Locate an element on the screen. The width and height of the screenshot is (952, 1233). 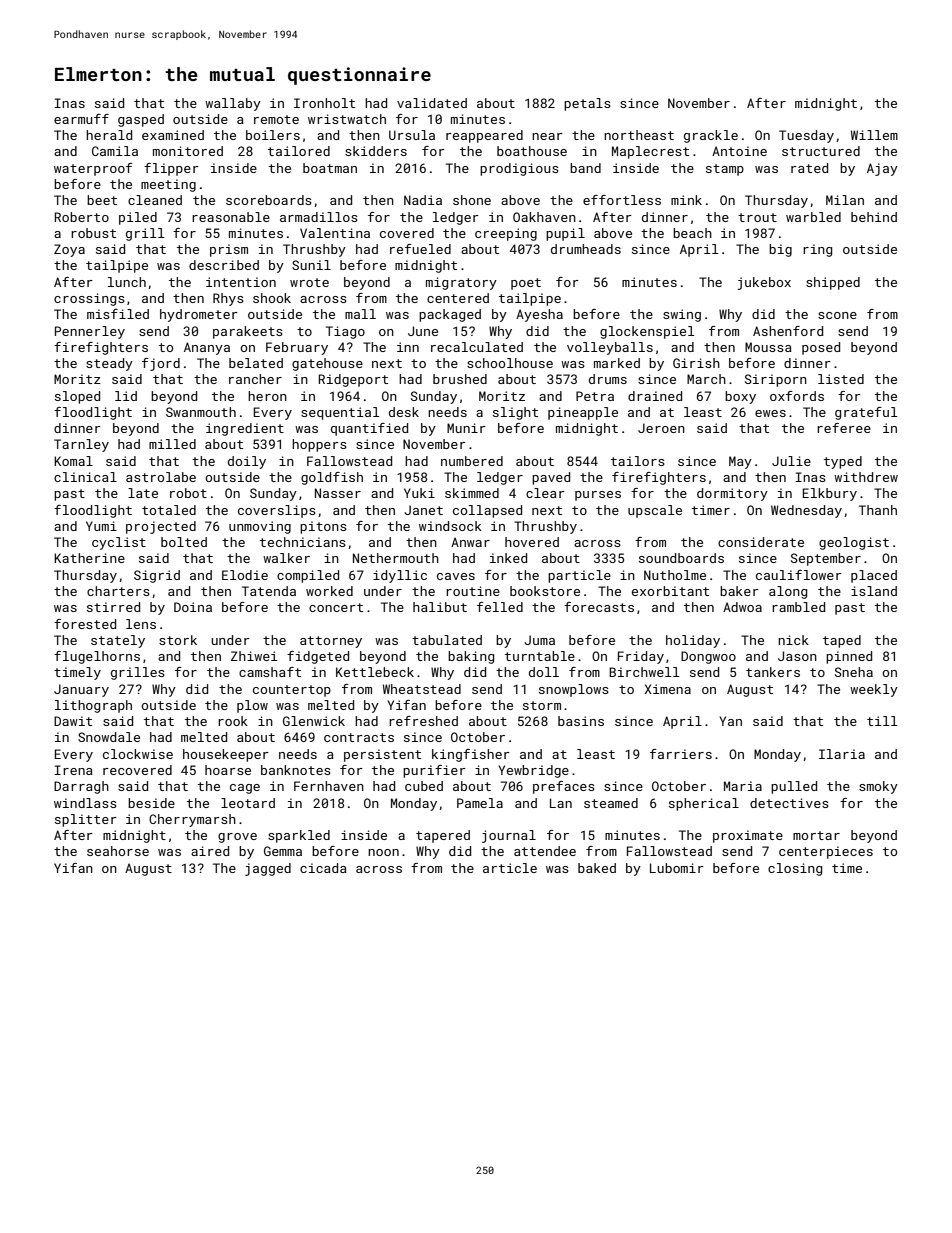
cicada is located at coordinates (323, 868).
